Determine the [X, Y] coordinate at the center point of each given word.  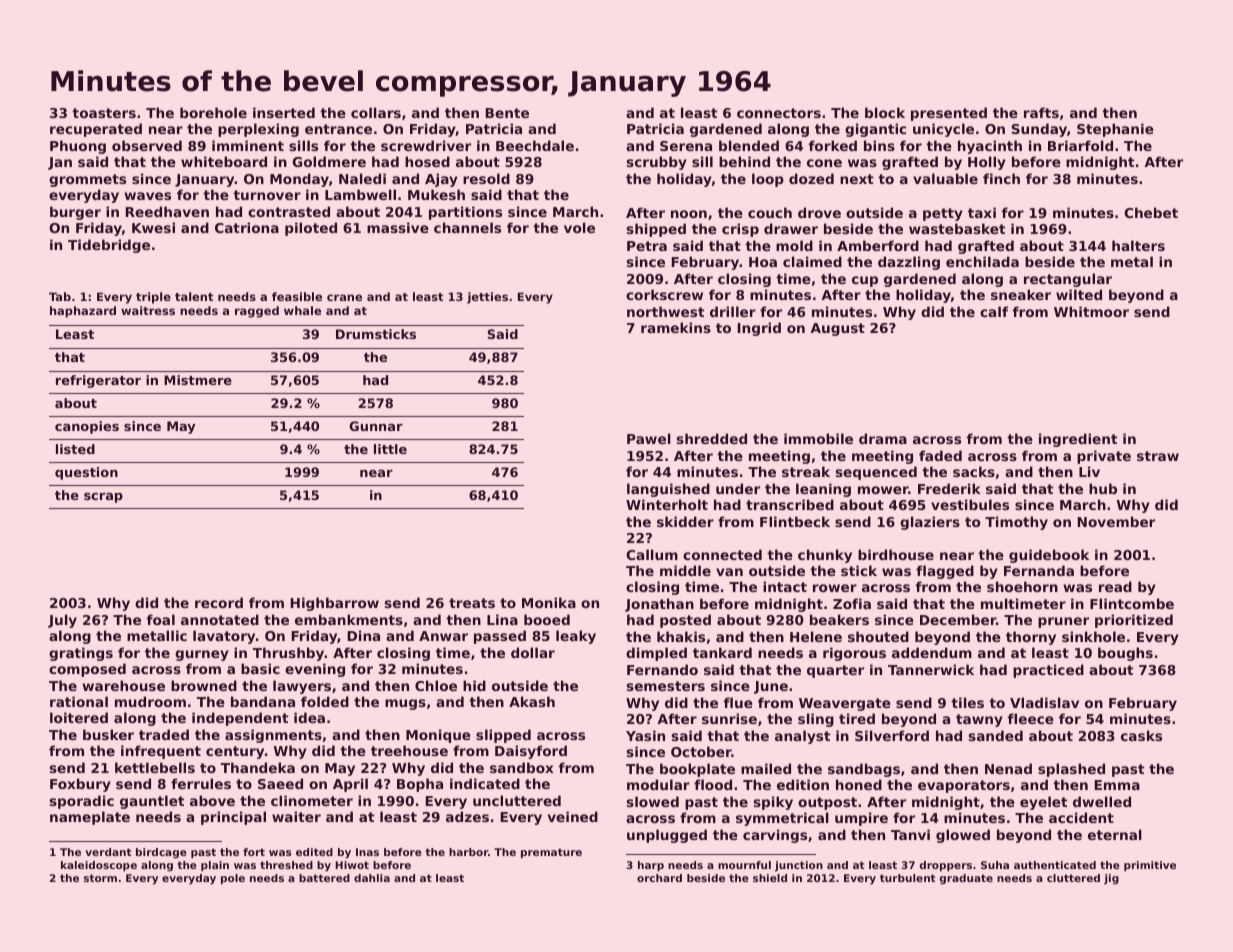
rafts [1041, 112]
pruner [1063, 622]
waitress [148, 310]
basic [260, 668]
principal [233, 818]
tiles [967, 702]
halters [1138, 245]
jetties [487, 298]
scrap [103, 498]
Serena [686, 146]
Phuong [78, 147]
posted [685, 621]
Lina [502, 619]
